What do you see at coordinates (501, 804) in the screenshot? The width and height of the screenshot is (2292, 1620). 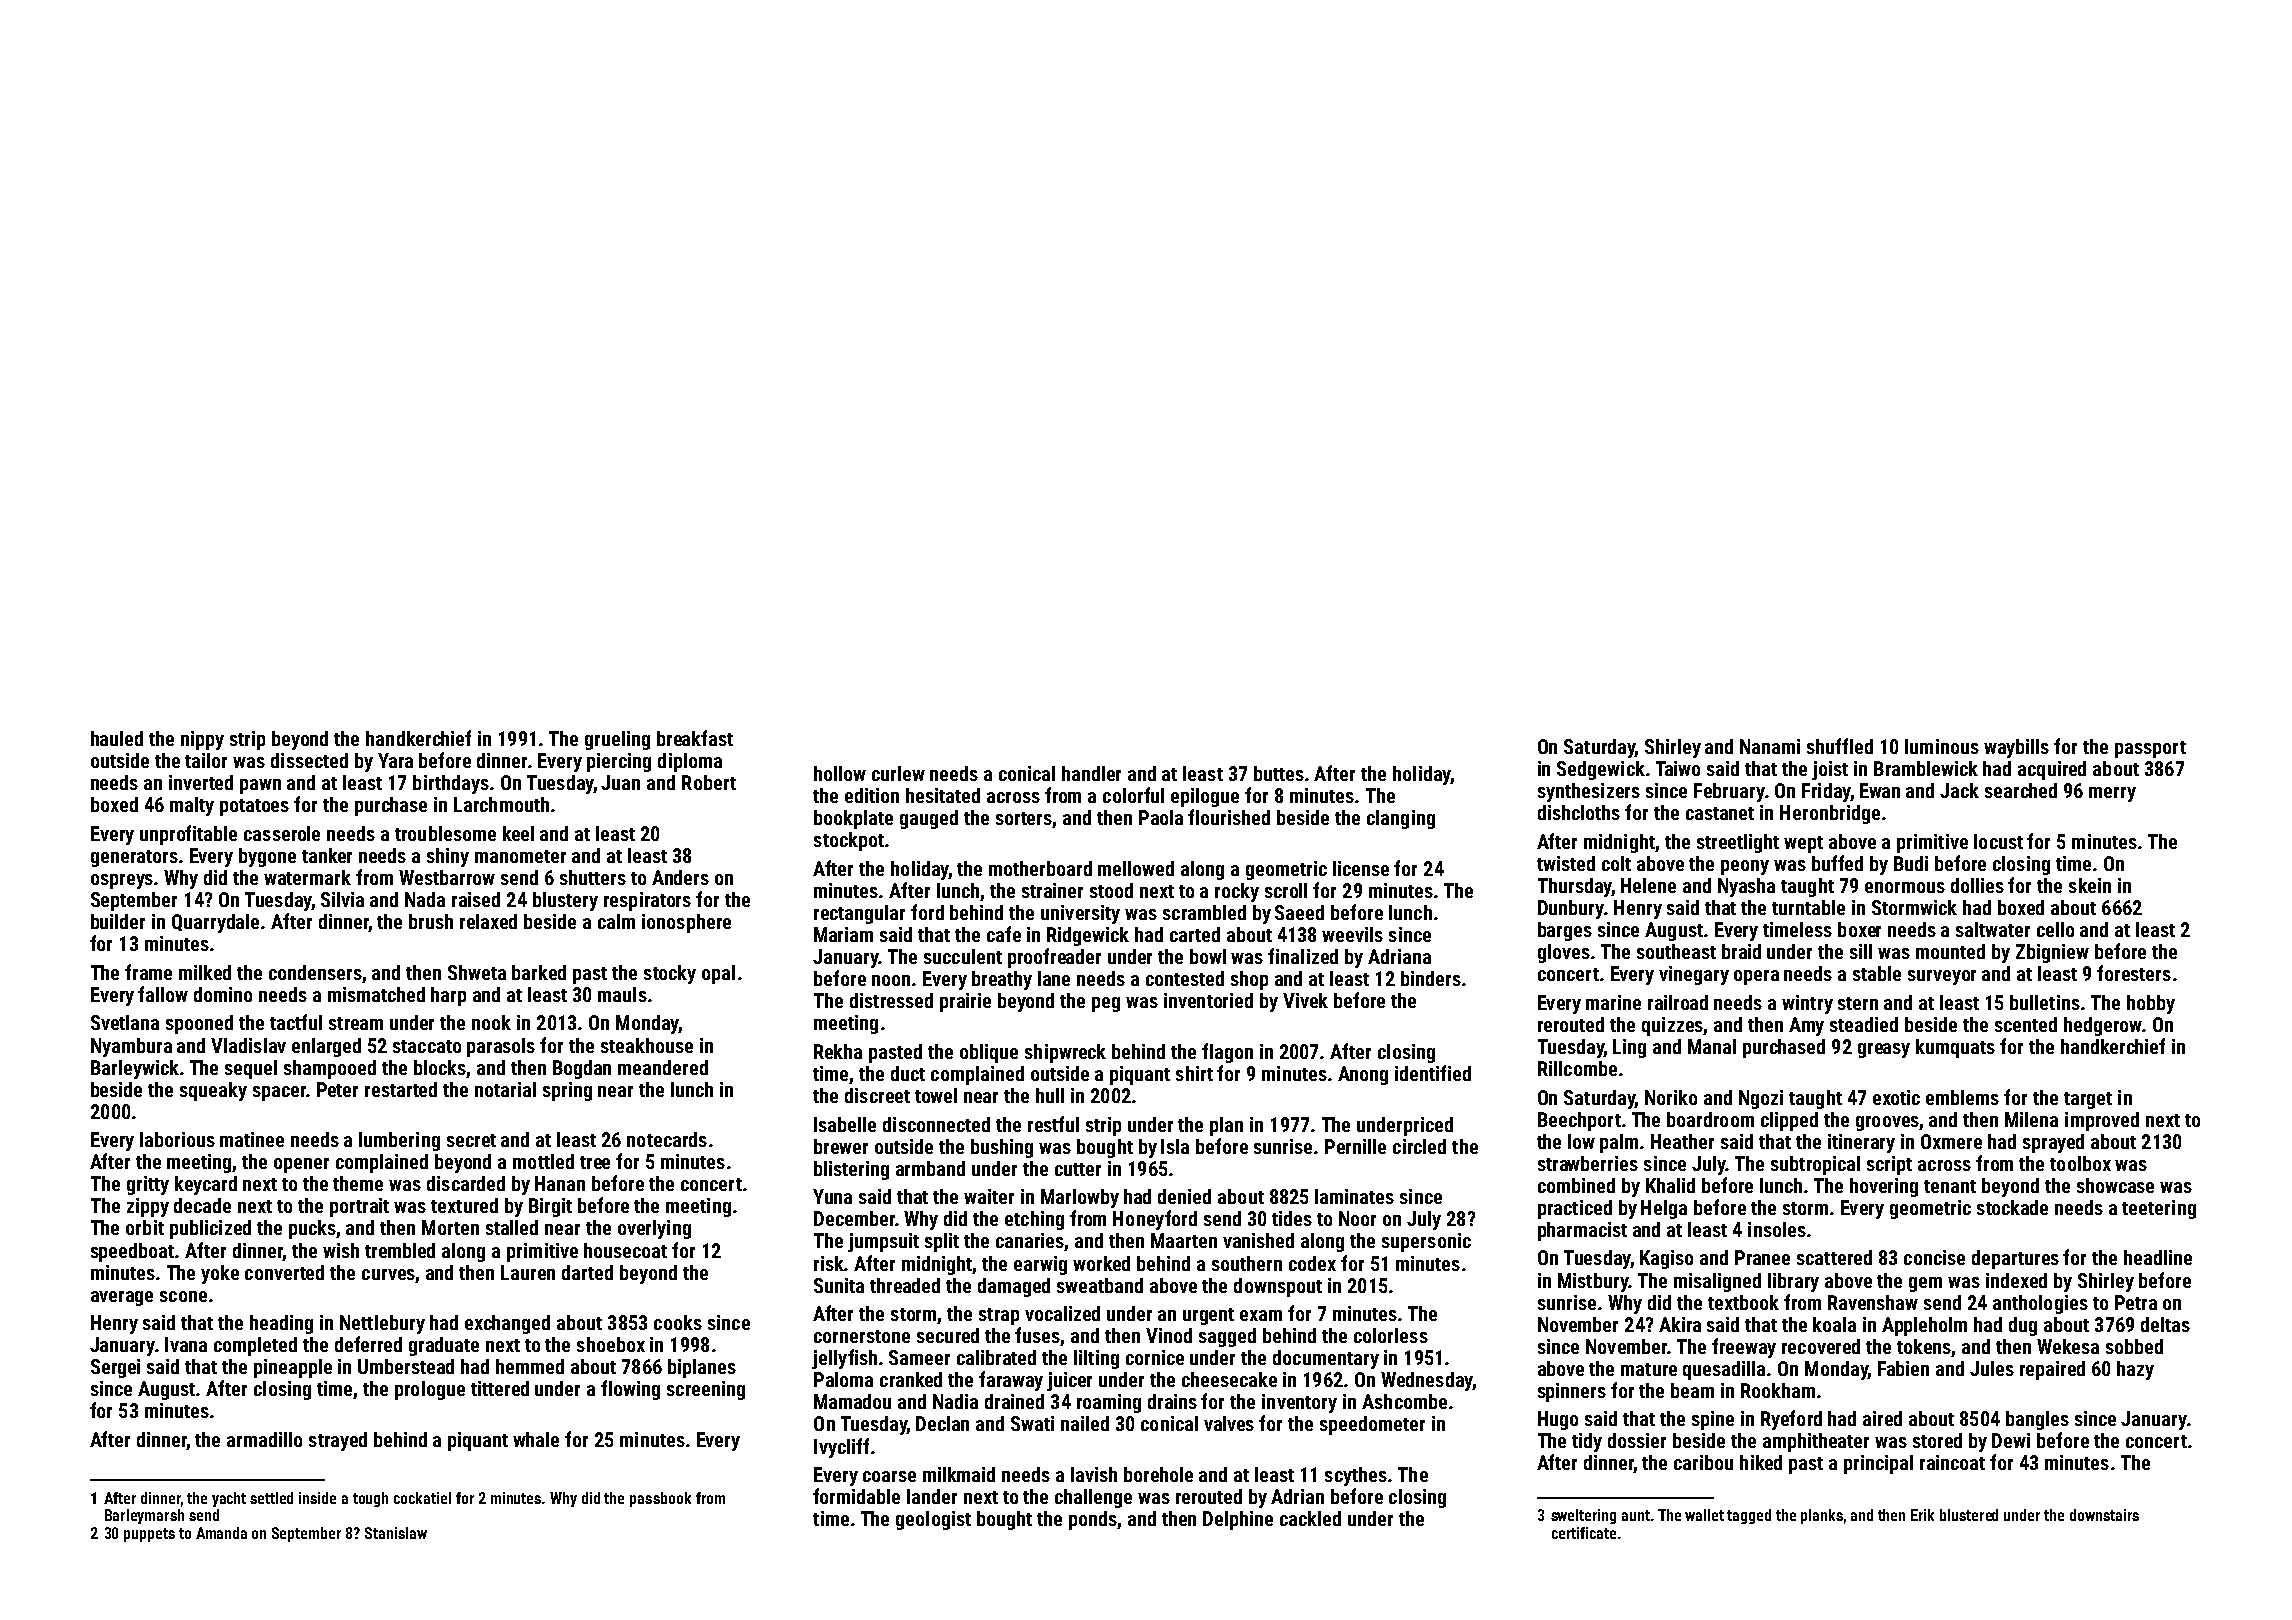 I see `Larchmouth` at bounding box center [501, 804].
